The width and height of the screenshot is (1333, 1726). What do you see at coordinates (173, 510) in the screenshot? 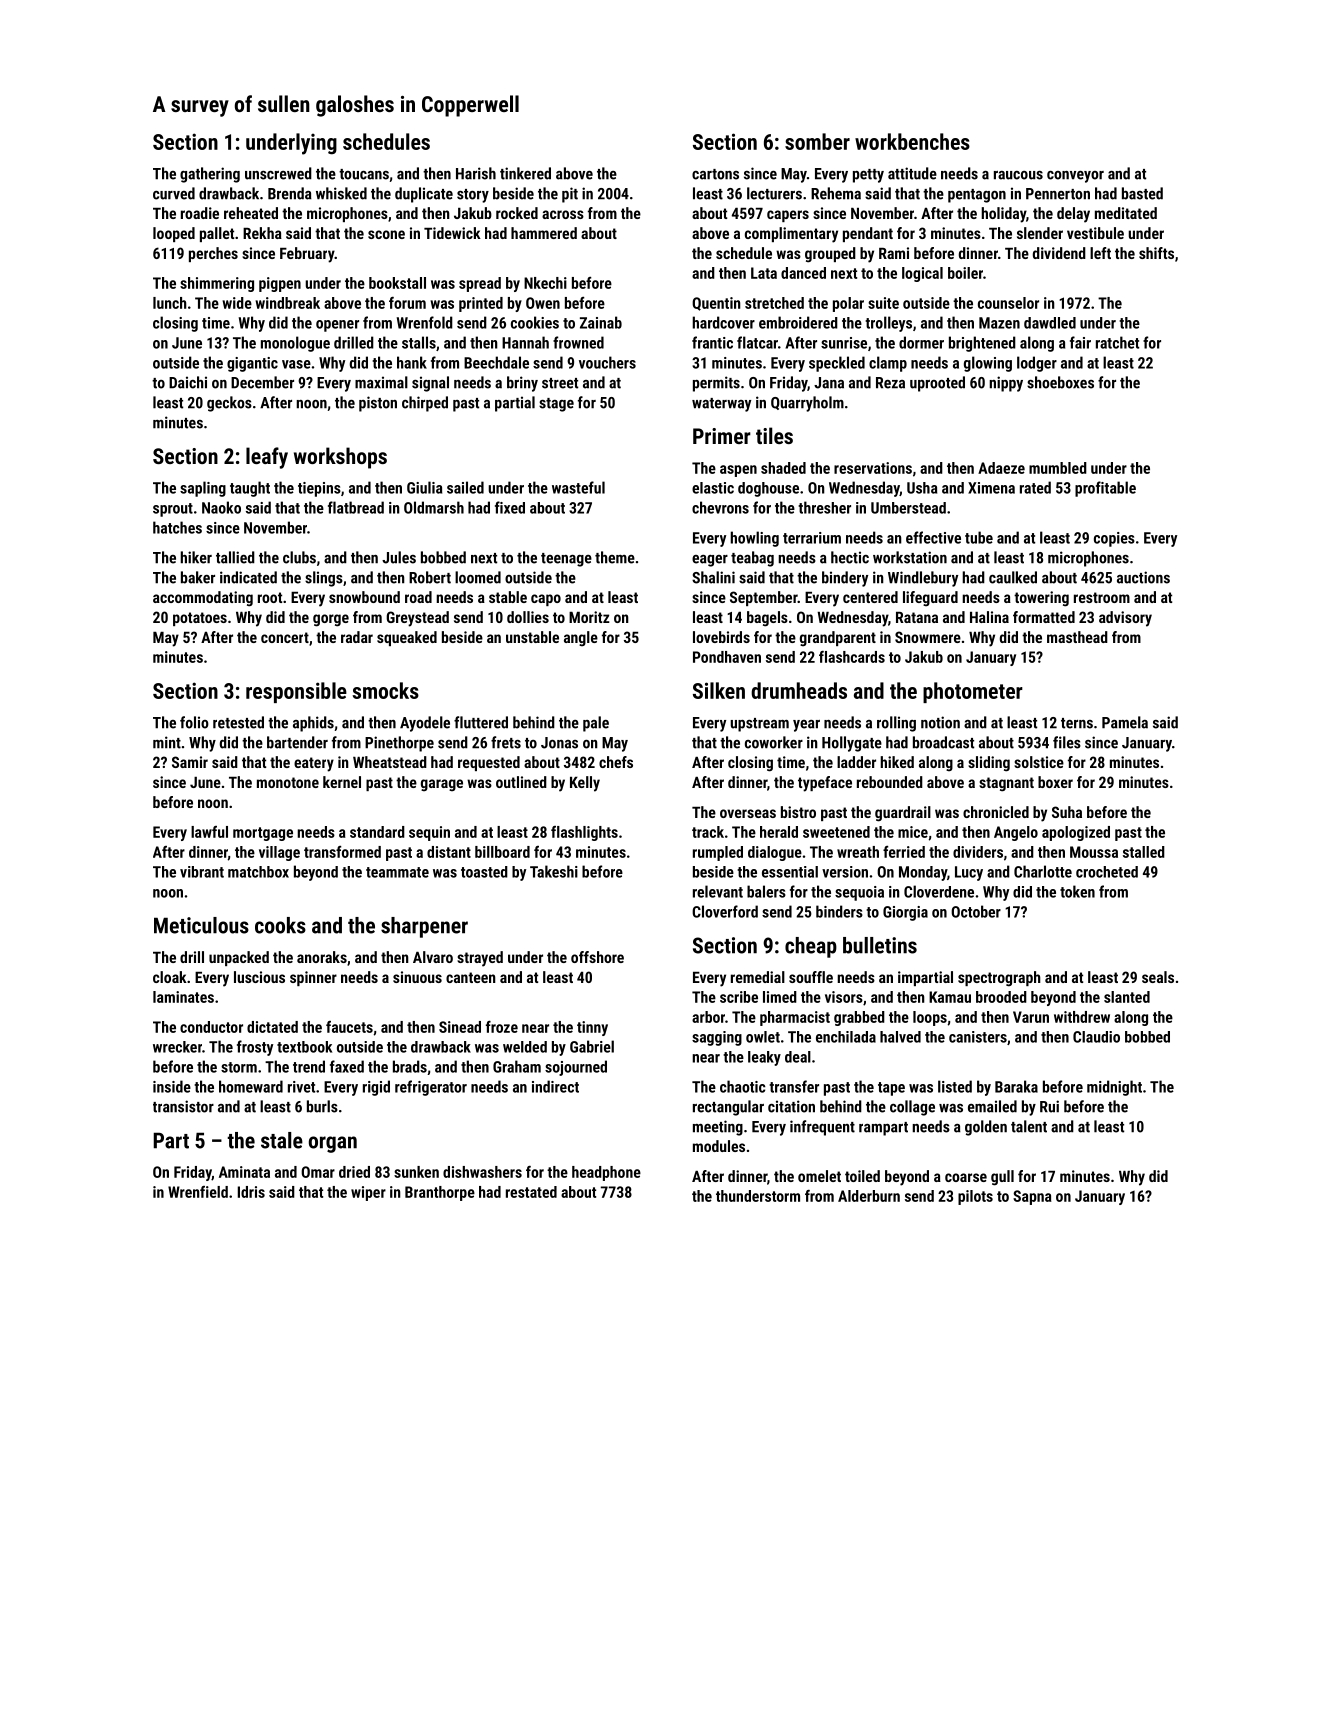
I see `sprout` at bounding box center [173, 510].
